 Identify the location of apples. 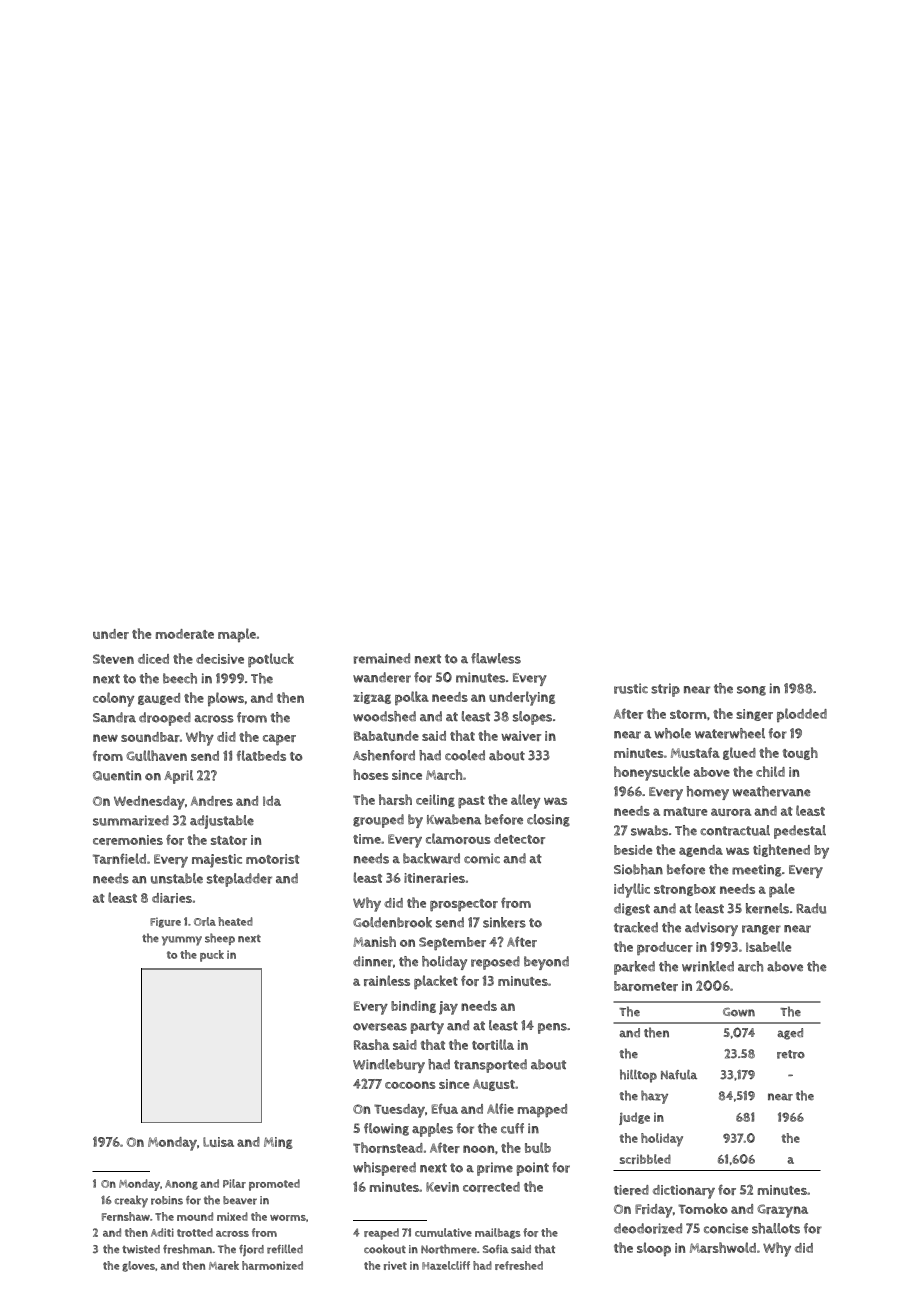
(432, 1130).
